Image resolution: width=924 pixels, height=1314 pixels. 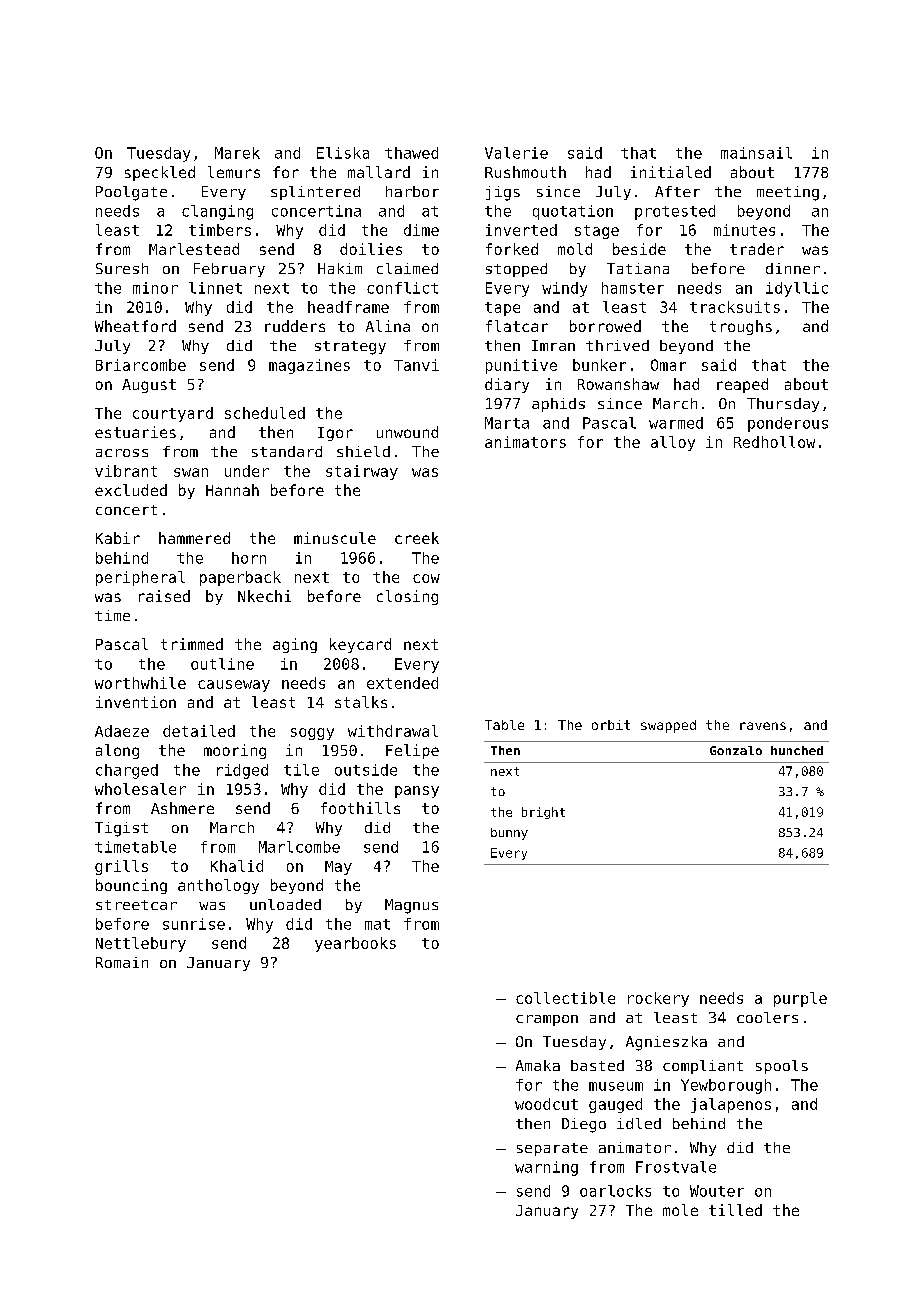 I want to click on hamster, so click(x=633, y=288).
